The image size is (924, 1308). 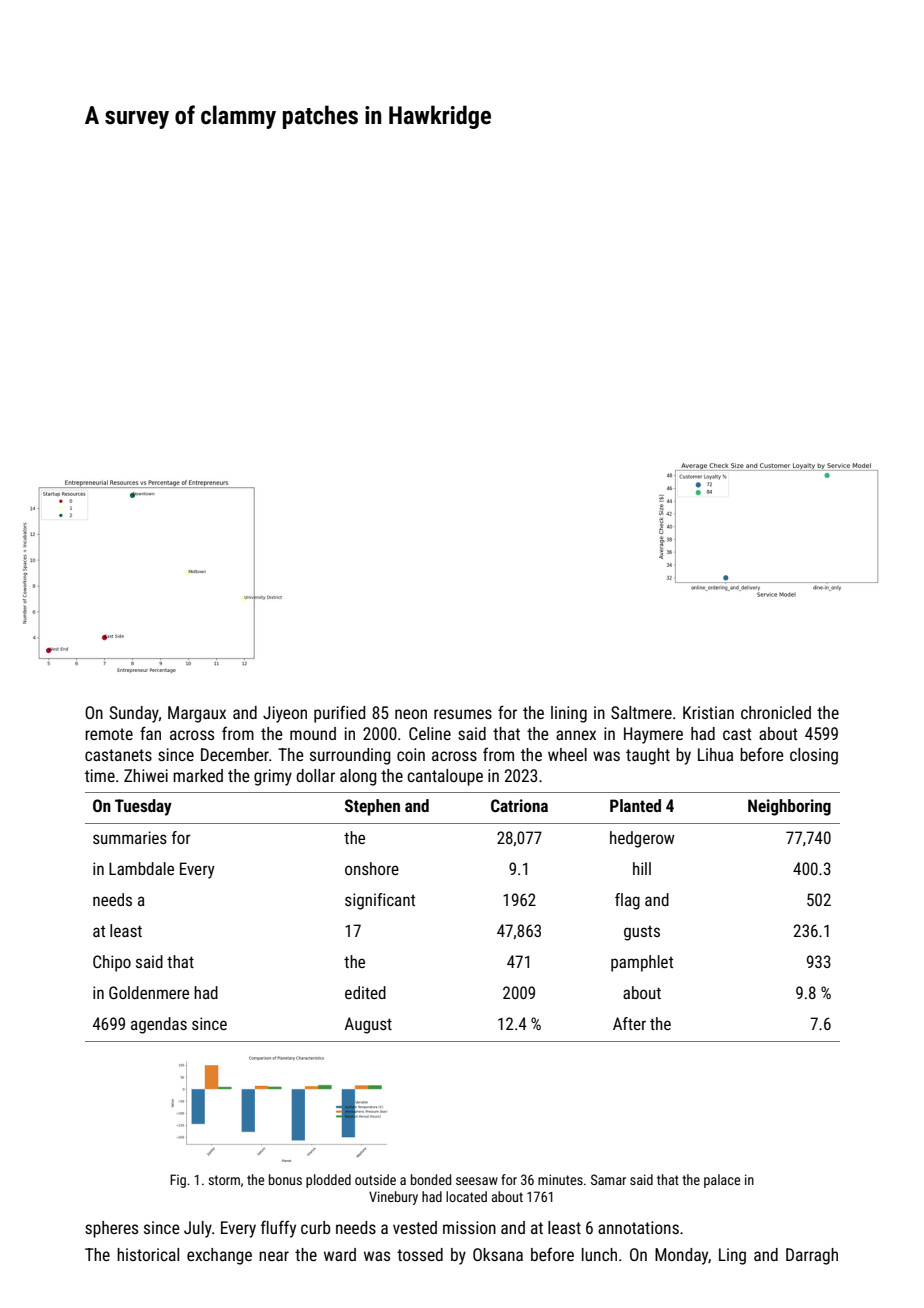 What do you see at coordinates (576, 735) in the page?
I see `annex` at bounding box center [576, 735].
